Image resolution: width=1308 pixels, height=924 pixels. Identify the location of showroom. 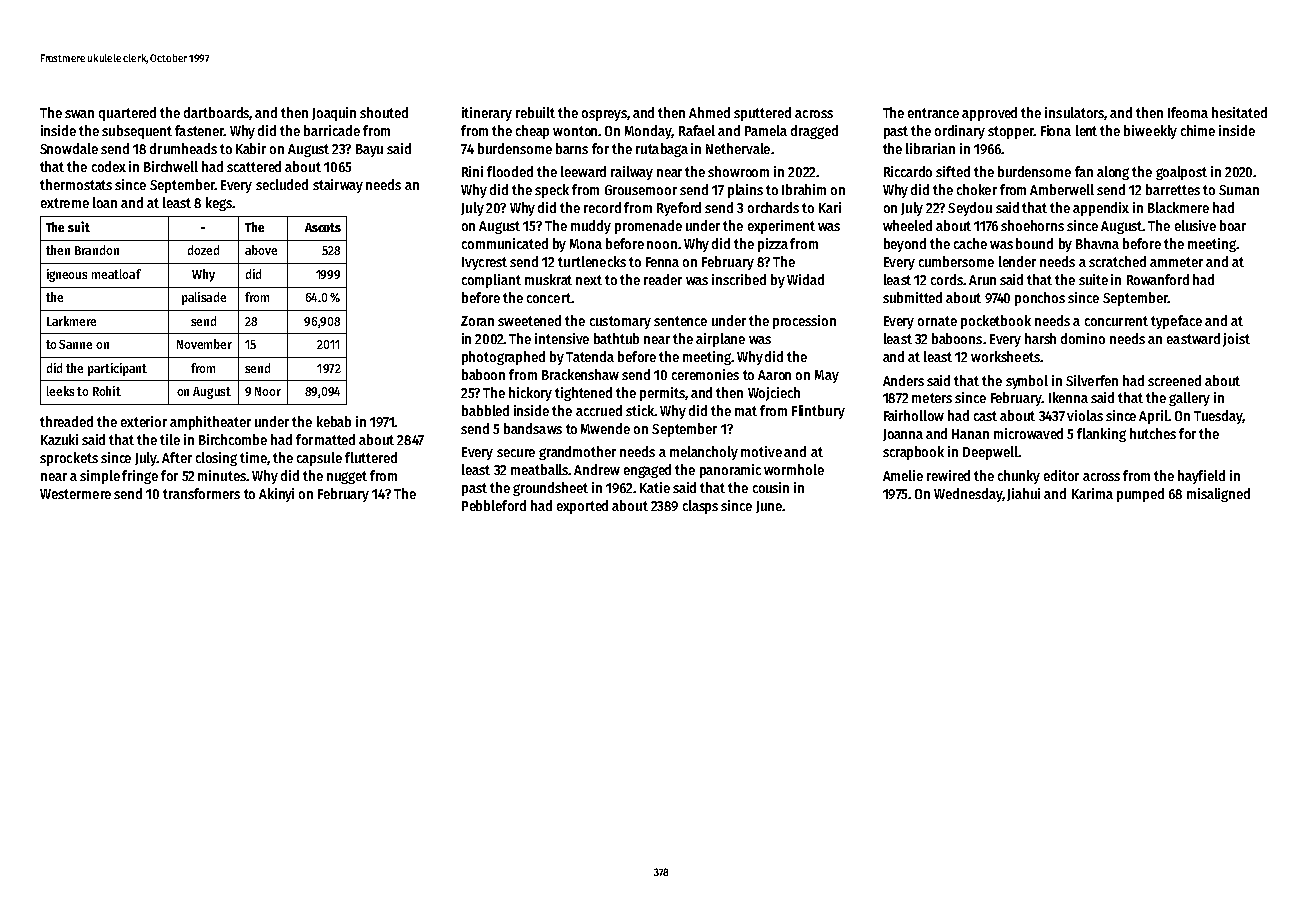
(738, 171).
